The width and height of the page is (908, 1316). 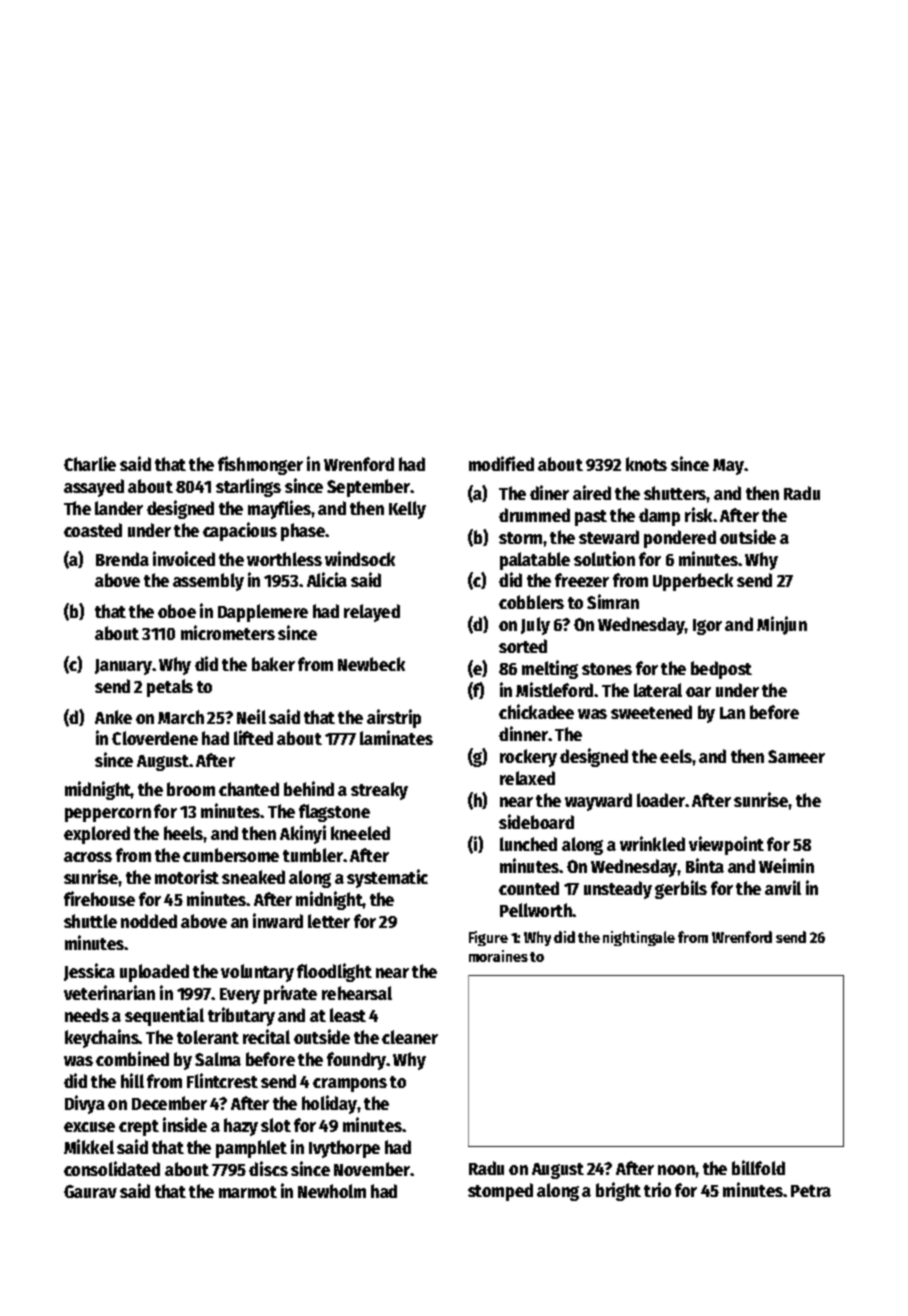 I want to click on knots, so click(x=646, y=464).
